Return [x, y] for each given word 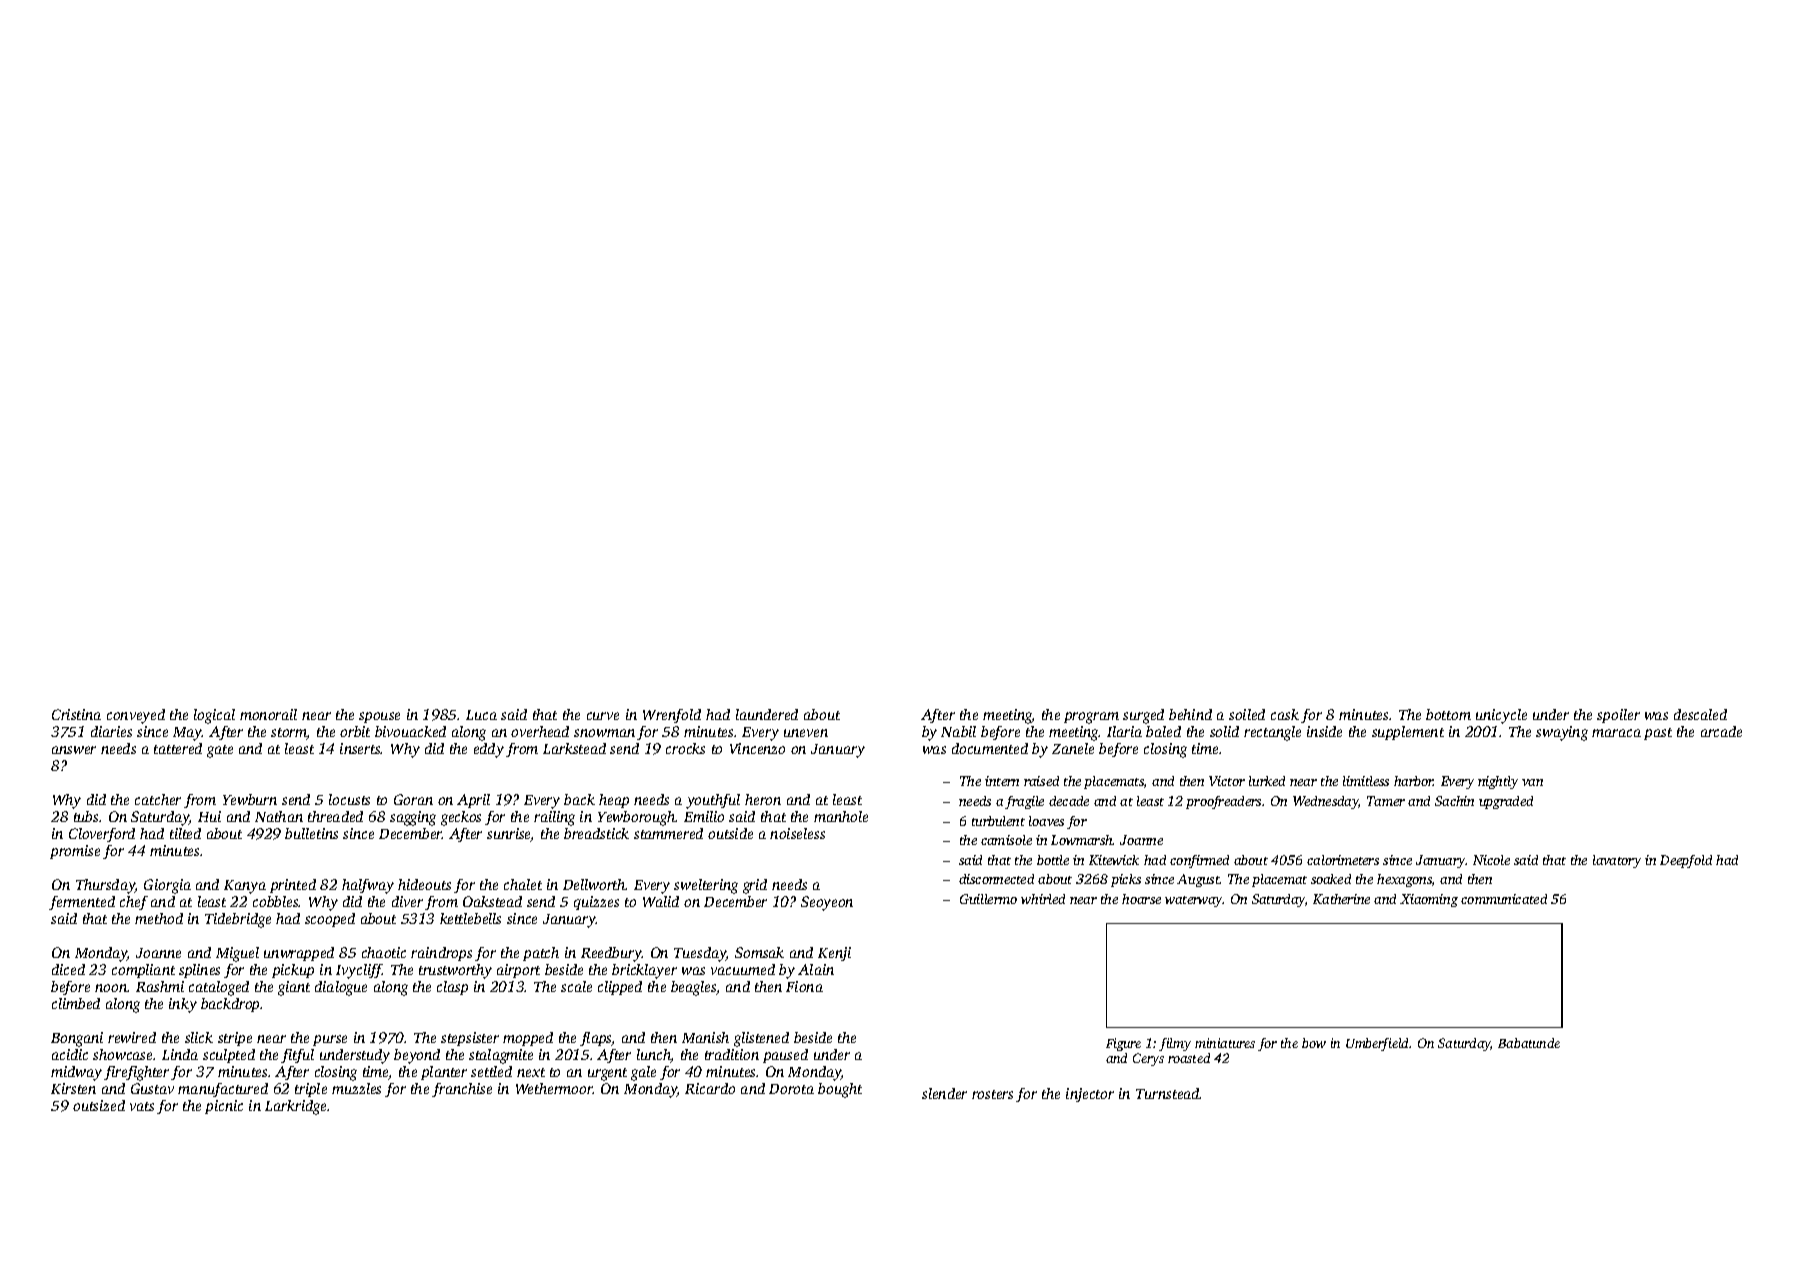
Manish [705, 1037]
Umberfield [1377, 1044]
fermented [82, 903]
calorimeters [1343, 860]
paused [785, 1056]
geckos [461, 818]
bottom [1448, 714]
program [1091, 718]
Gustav [152, 1088]
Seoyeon [827, 903]
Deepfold [1686, 861]
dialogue [341, 988]
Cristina [76, 714]
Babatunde [1529, 1043]
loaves [1046, 821]
